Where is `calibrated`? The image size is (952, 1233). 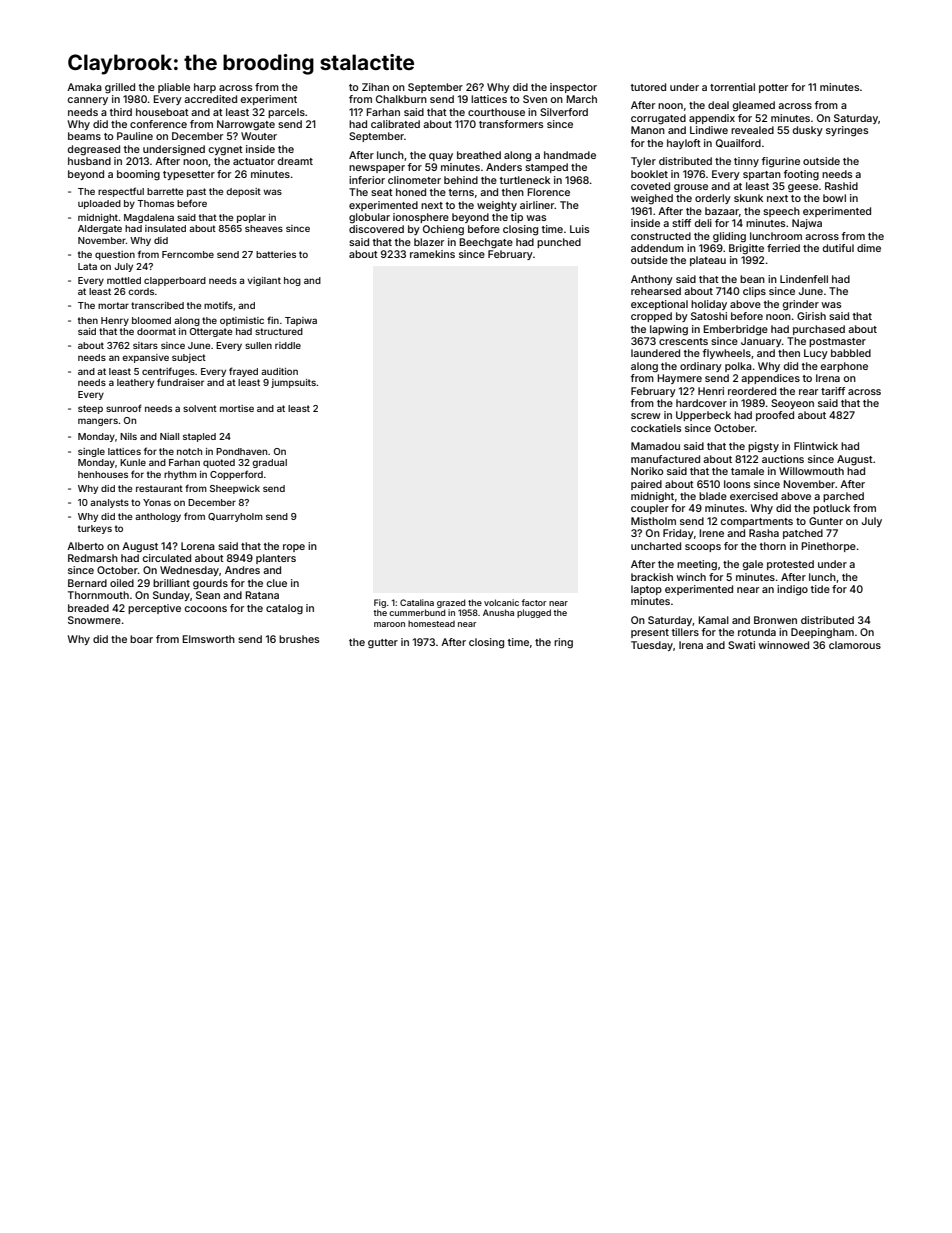 calibrated is located at coordinates (395, 124).
